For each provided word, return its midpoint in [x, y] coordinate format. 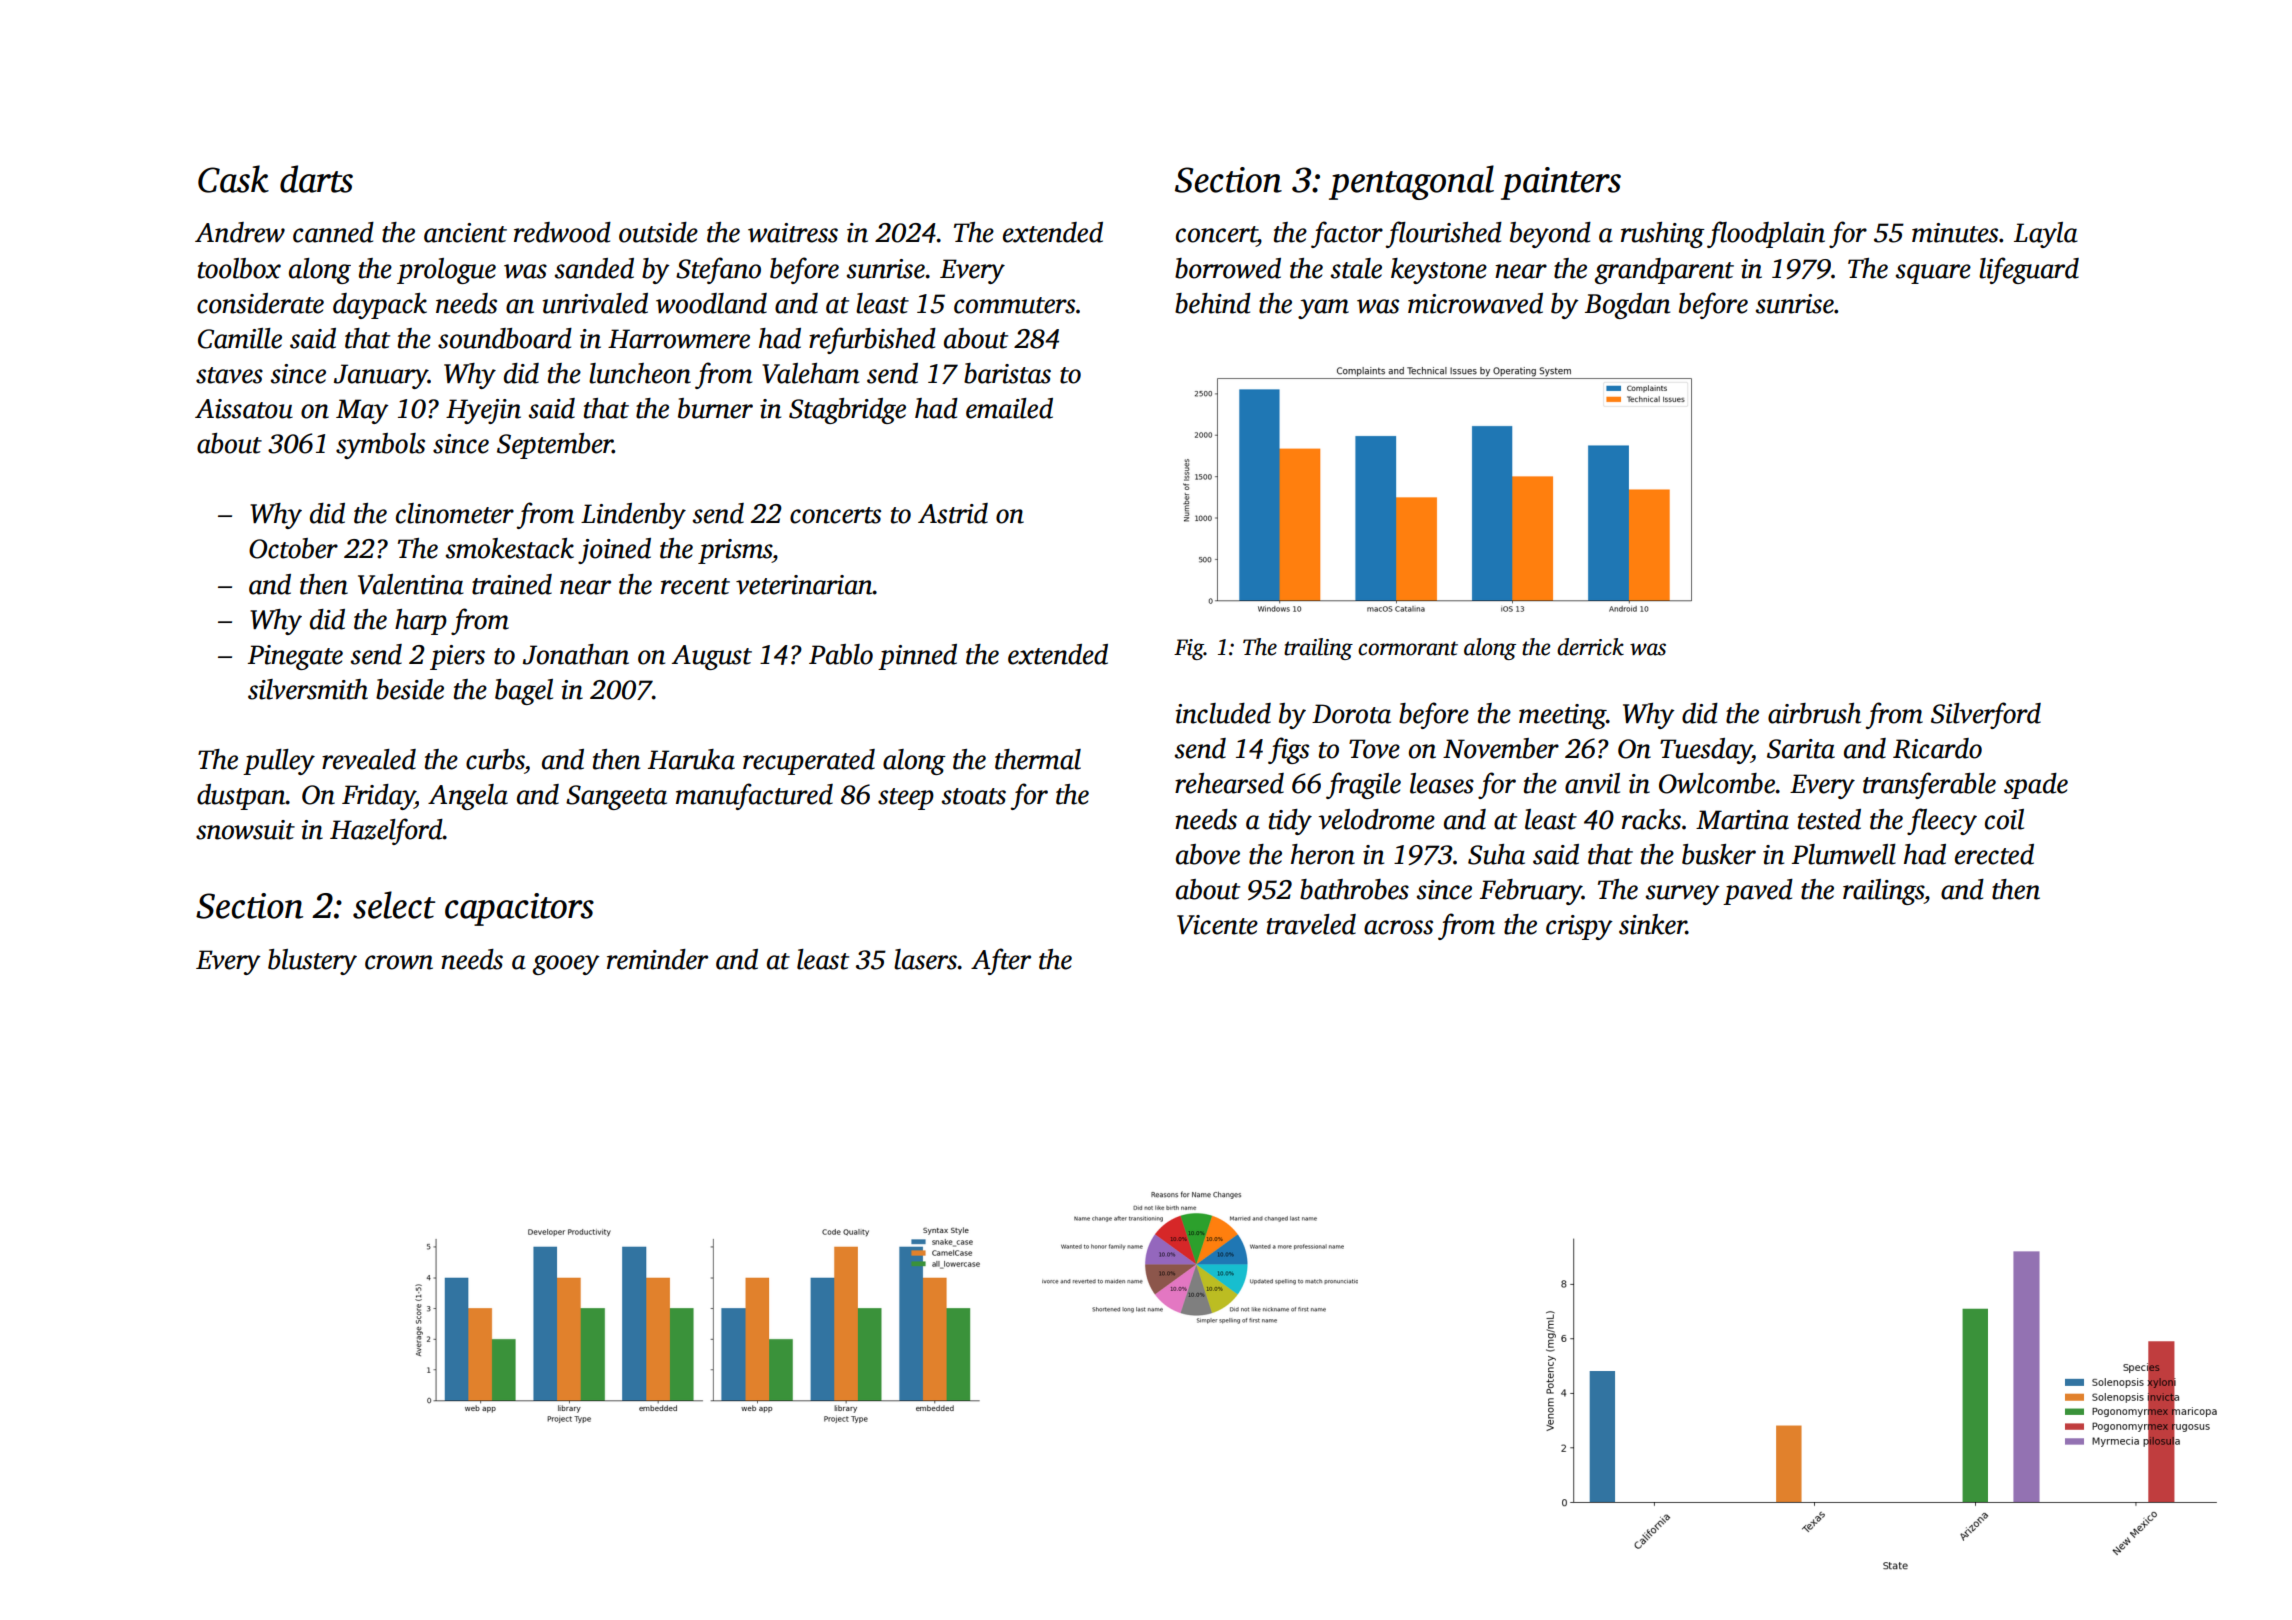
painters [1561, 183]
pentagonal [1411, 182]
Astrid [953, 513]
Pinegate [295, 657]
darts [316, 179]
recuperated [809, 762]
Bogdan [1627, 306]
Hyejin [483, 411]
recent [695, 586]
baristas [1007, 373]
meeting [1562, 716]
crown [399, 962]
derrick [1590, 647]
